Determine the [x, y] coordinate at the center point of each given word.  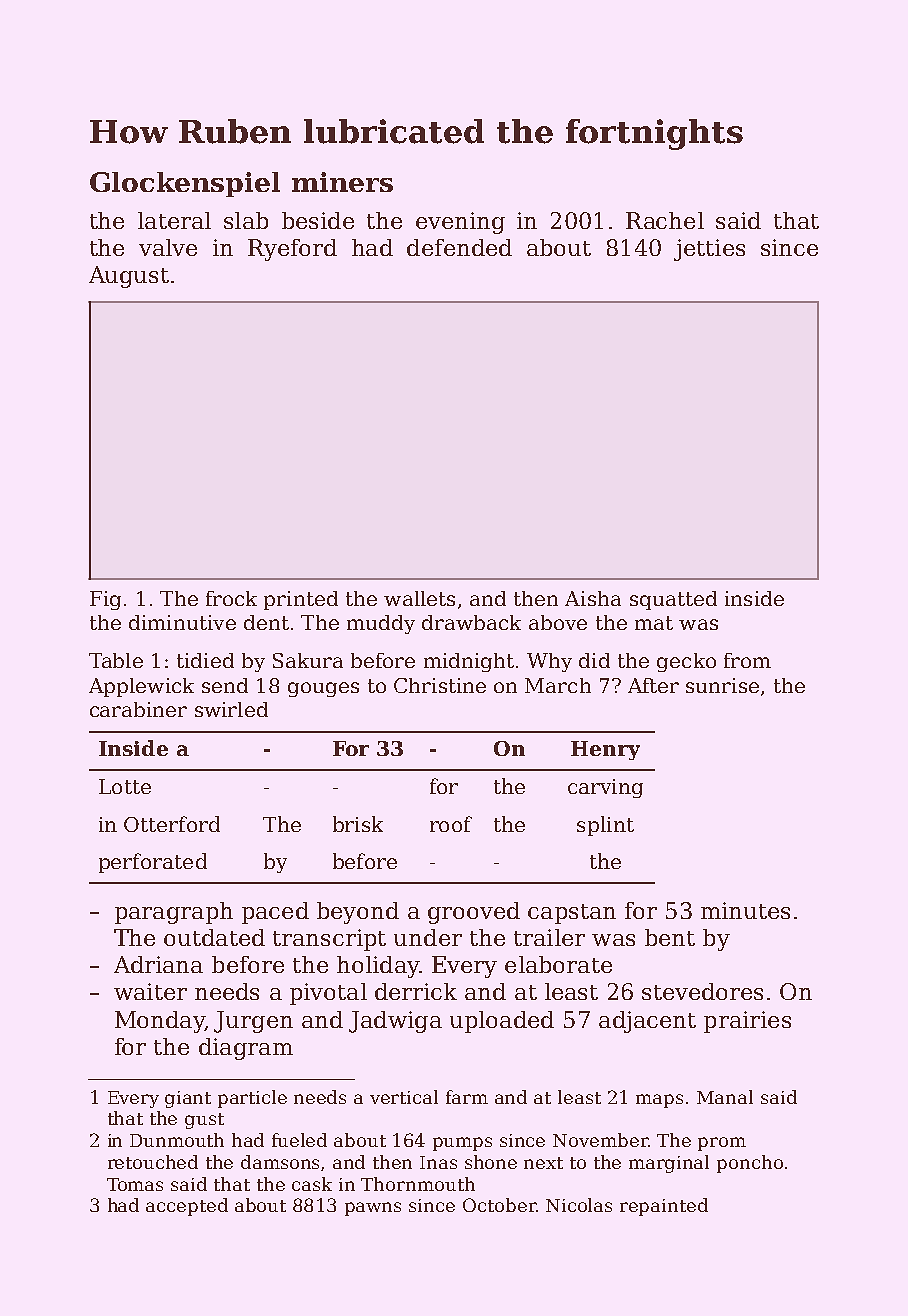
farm [467, 1097]
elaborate [558, 964]
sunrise [722, 685]
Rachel [665, 220]
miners [342, 182]
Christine [440, 685]
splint [605, 826]
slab [246, 220]
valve [168, 247]
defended [459, 247]
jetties [709, 250]
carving [605, 788]
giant [188, 1099]
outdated [214, 937]
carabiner [138, 709]
